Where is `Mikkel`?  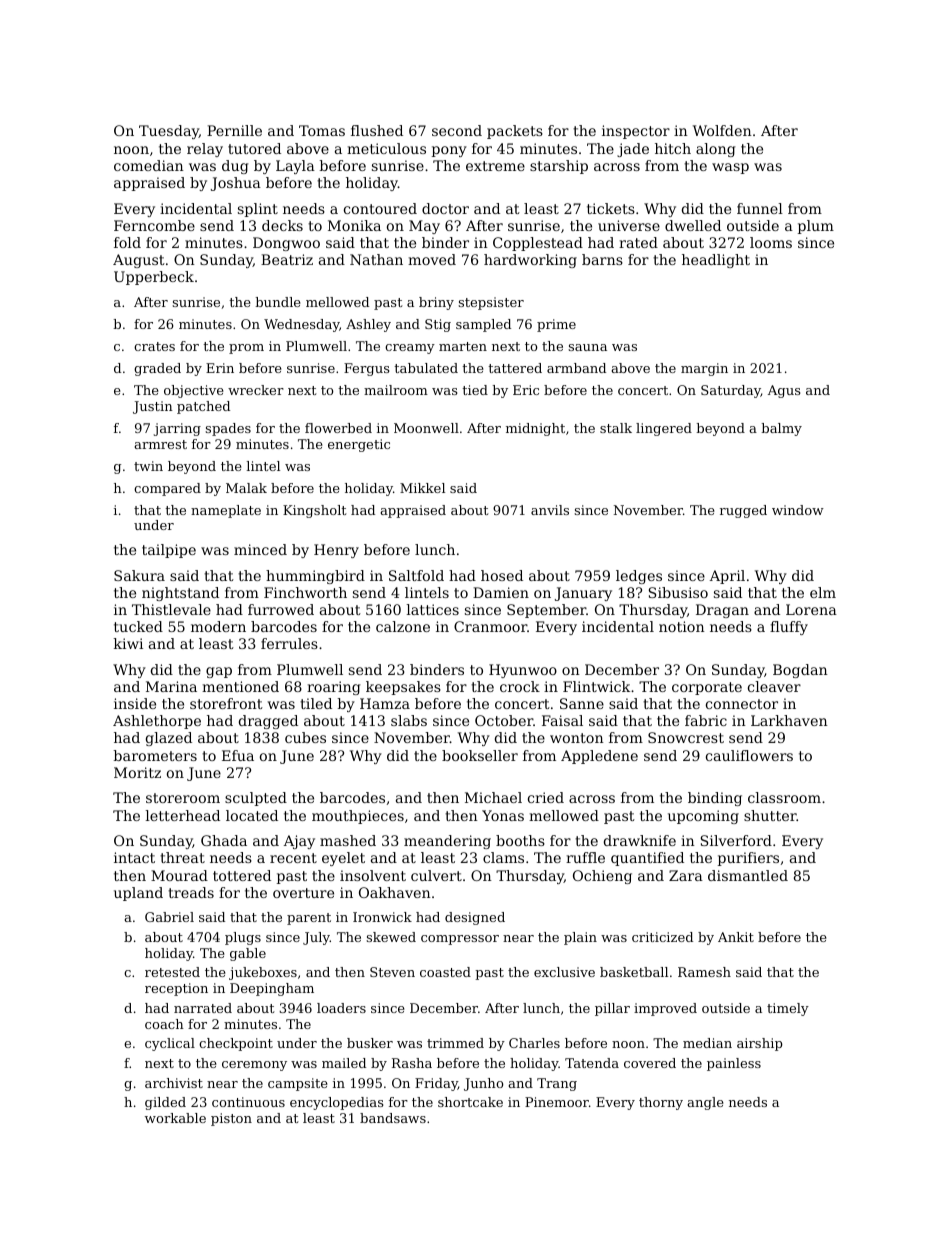
Mikkel is located at coordinates (422, 488).
